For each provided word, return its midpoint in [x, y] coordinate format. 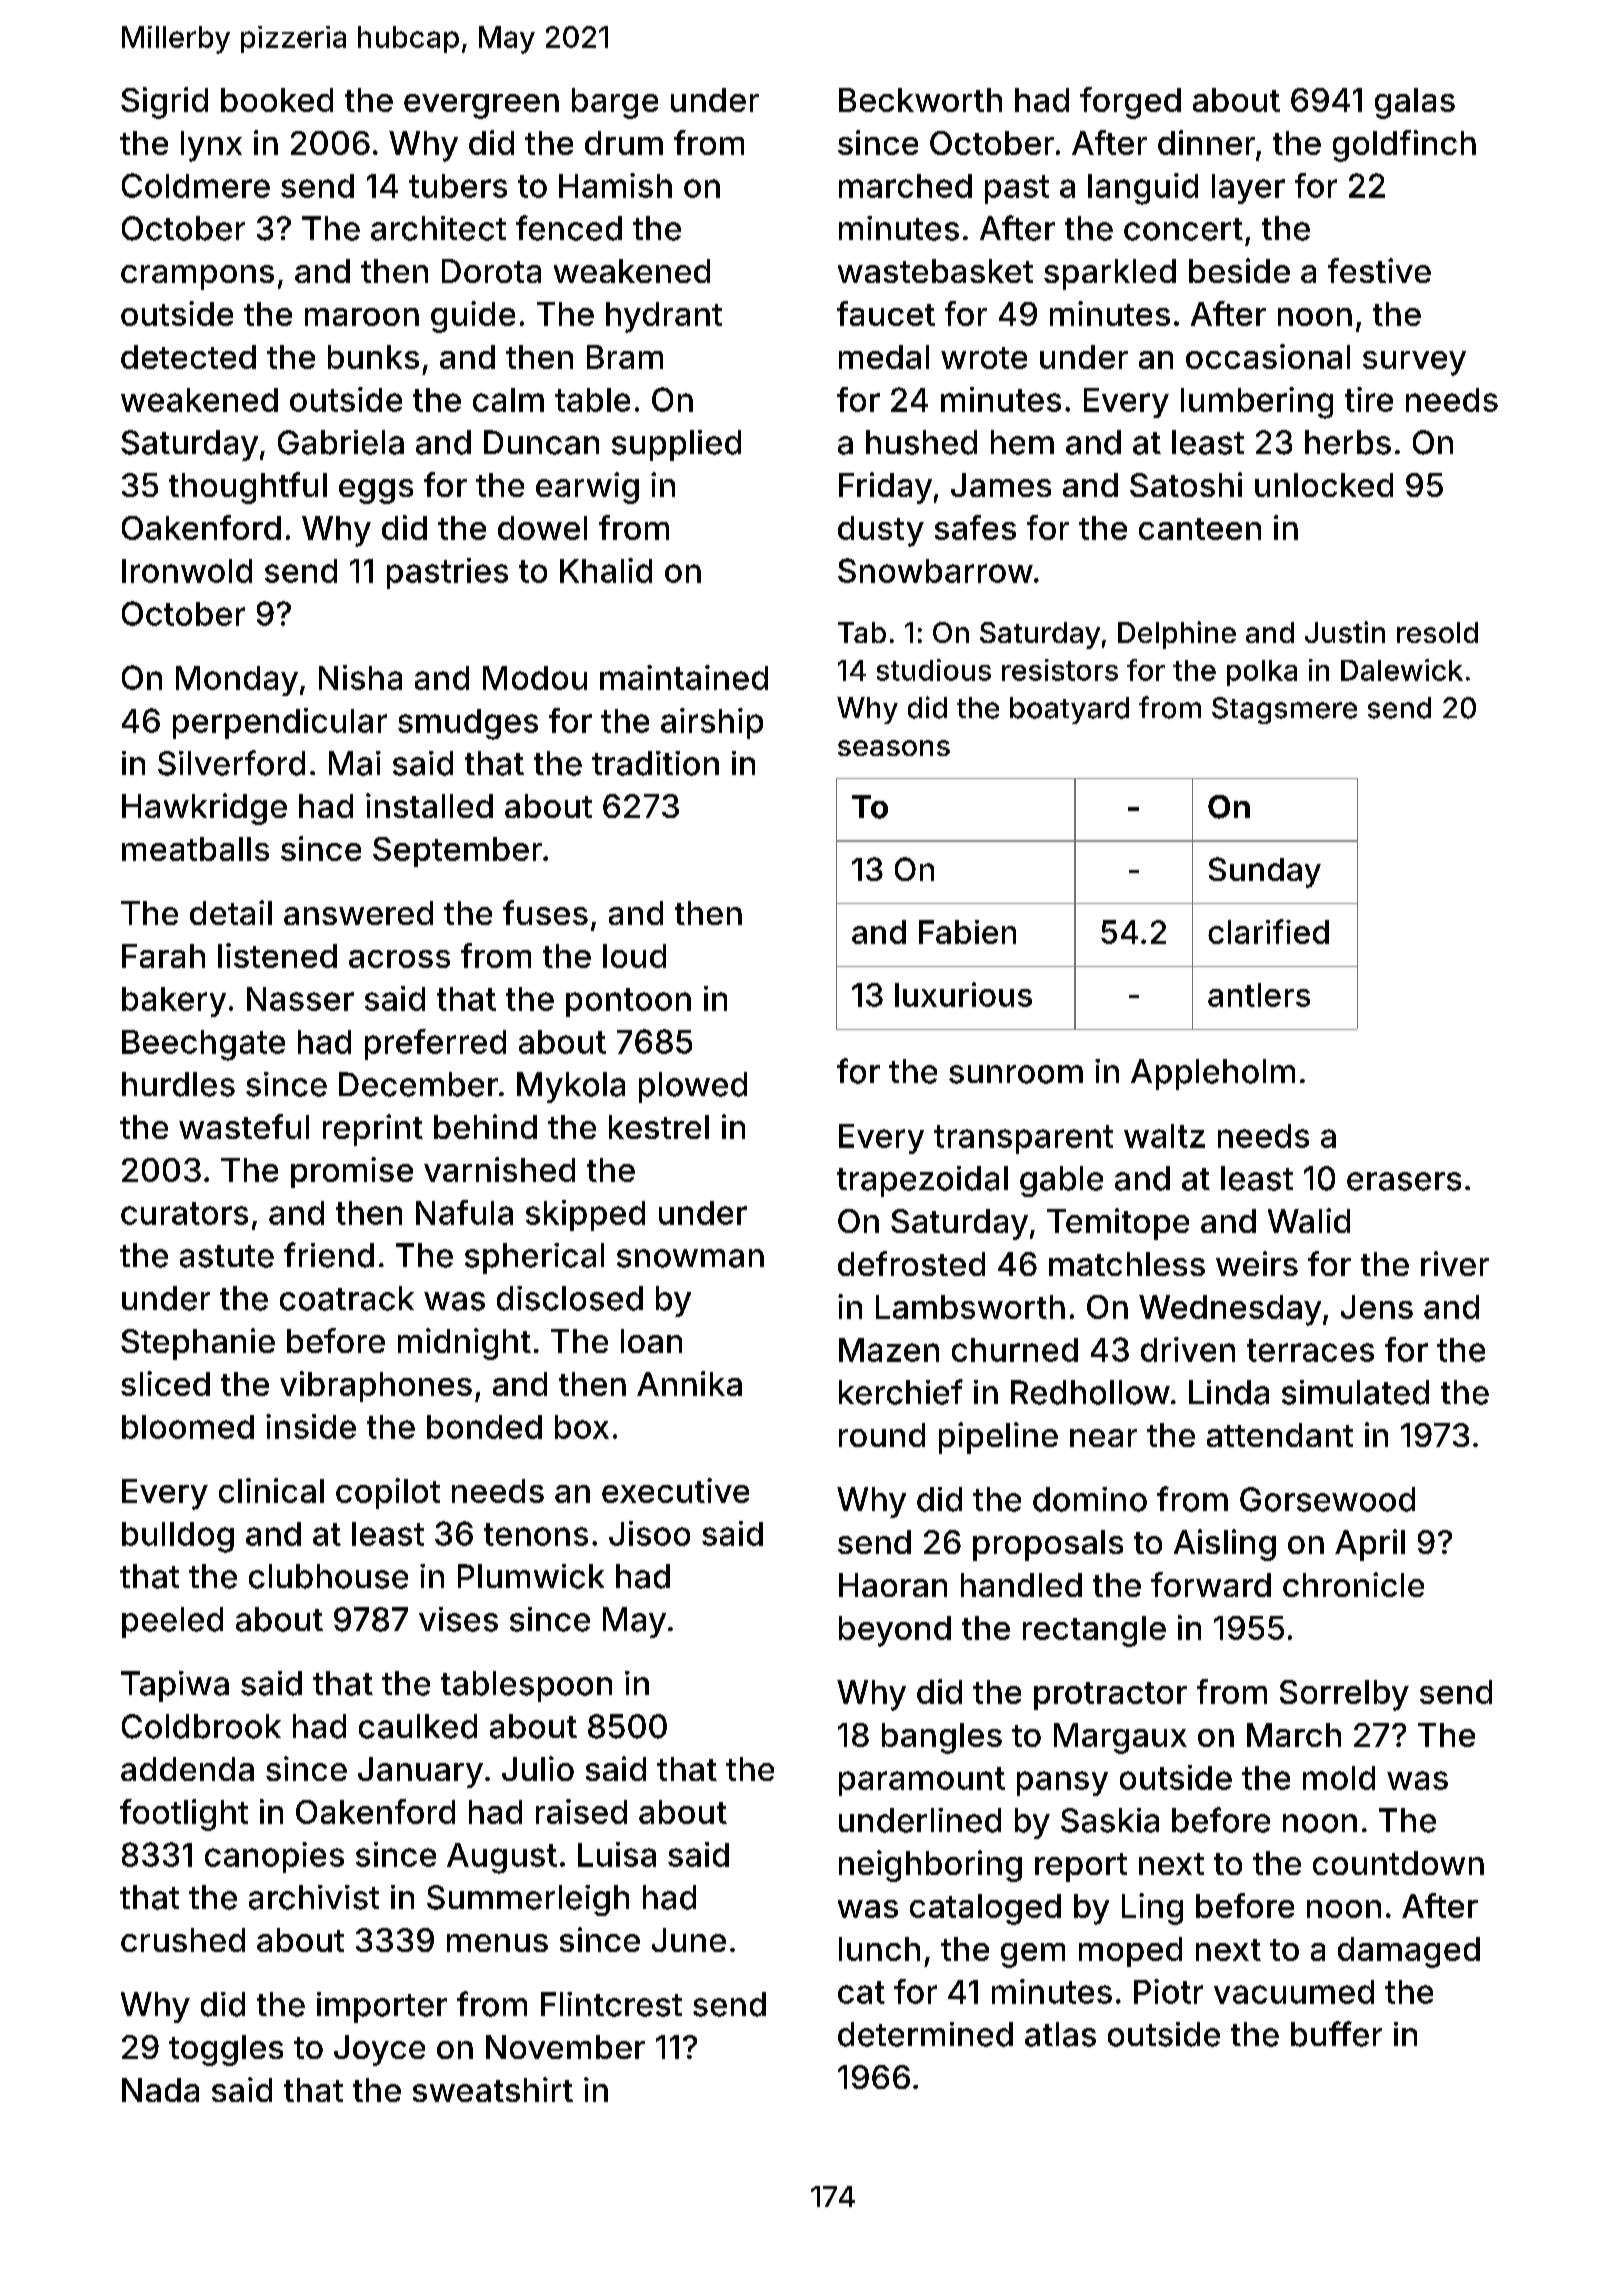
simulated [1355, 1392]
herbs [1348, 442]
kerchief [901, 1392]
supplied [676, 445]
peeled [172, 1622]
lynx [211, 146]
